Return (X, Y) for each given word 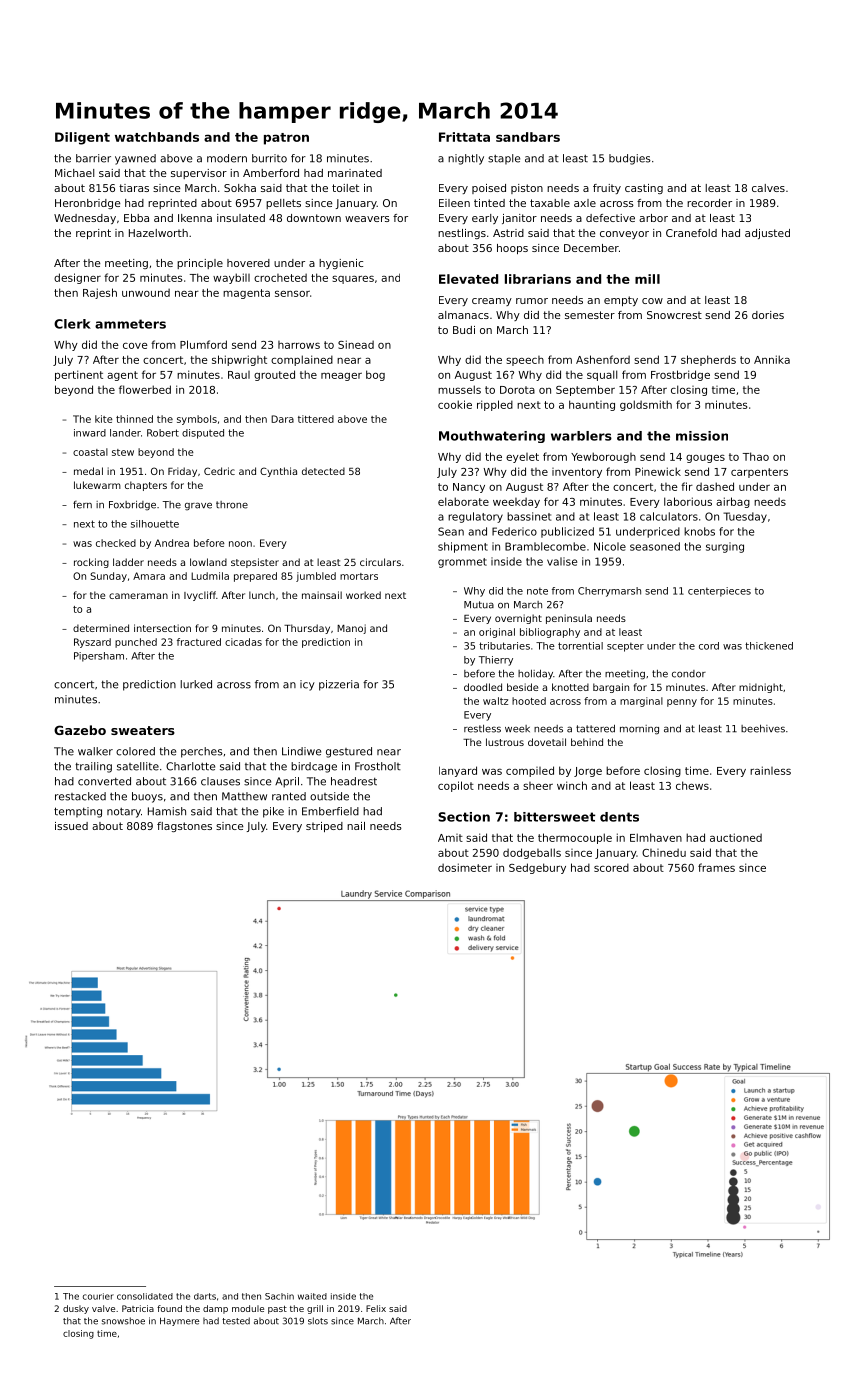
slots (318, 1321)
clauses (220, 781)
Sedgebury (537, 868)
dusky (76, 1309)
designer (77, 278)
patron (286, 139)
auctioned (736, 837)
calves (768, 188)
